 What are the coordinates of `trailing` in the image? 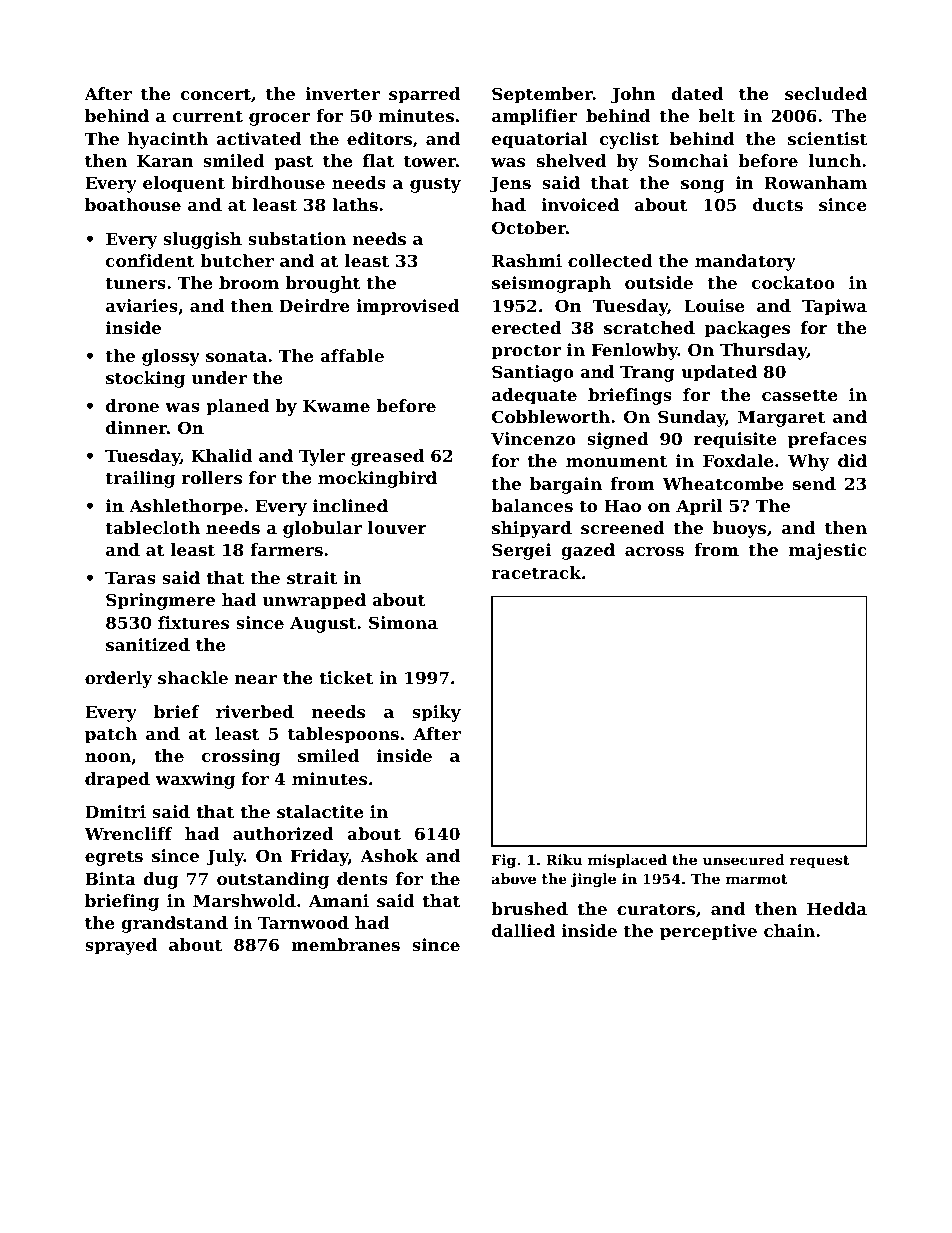 It's located at (140, 479).
